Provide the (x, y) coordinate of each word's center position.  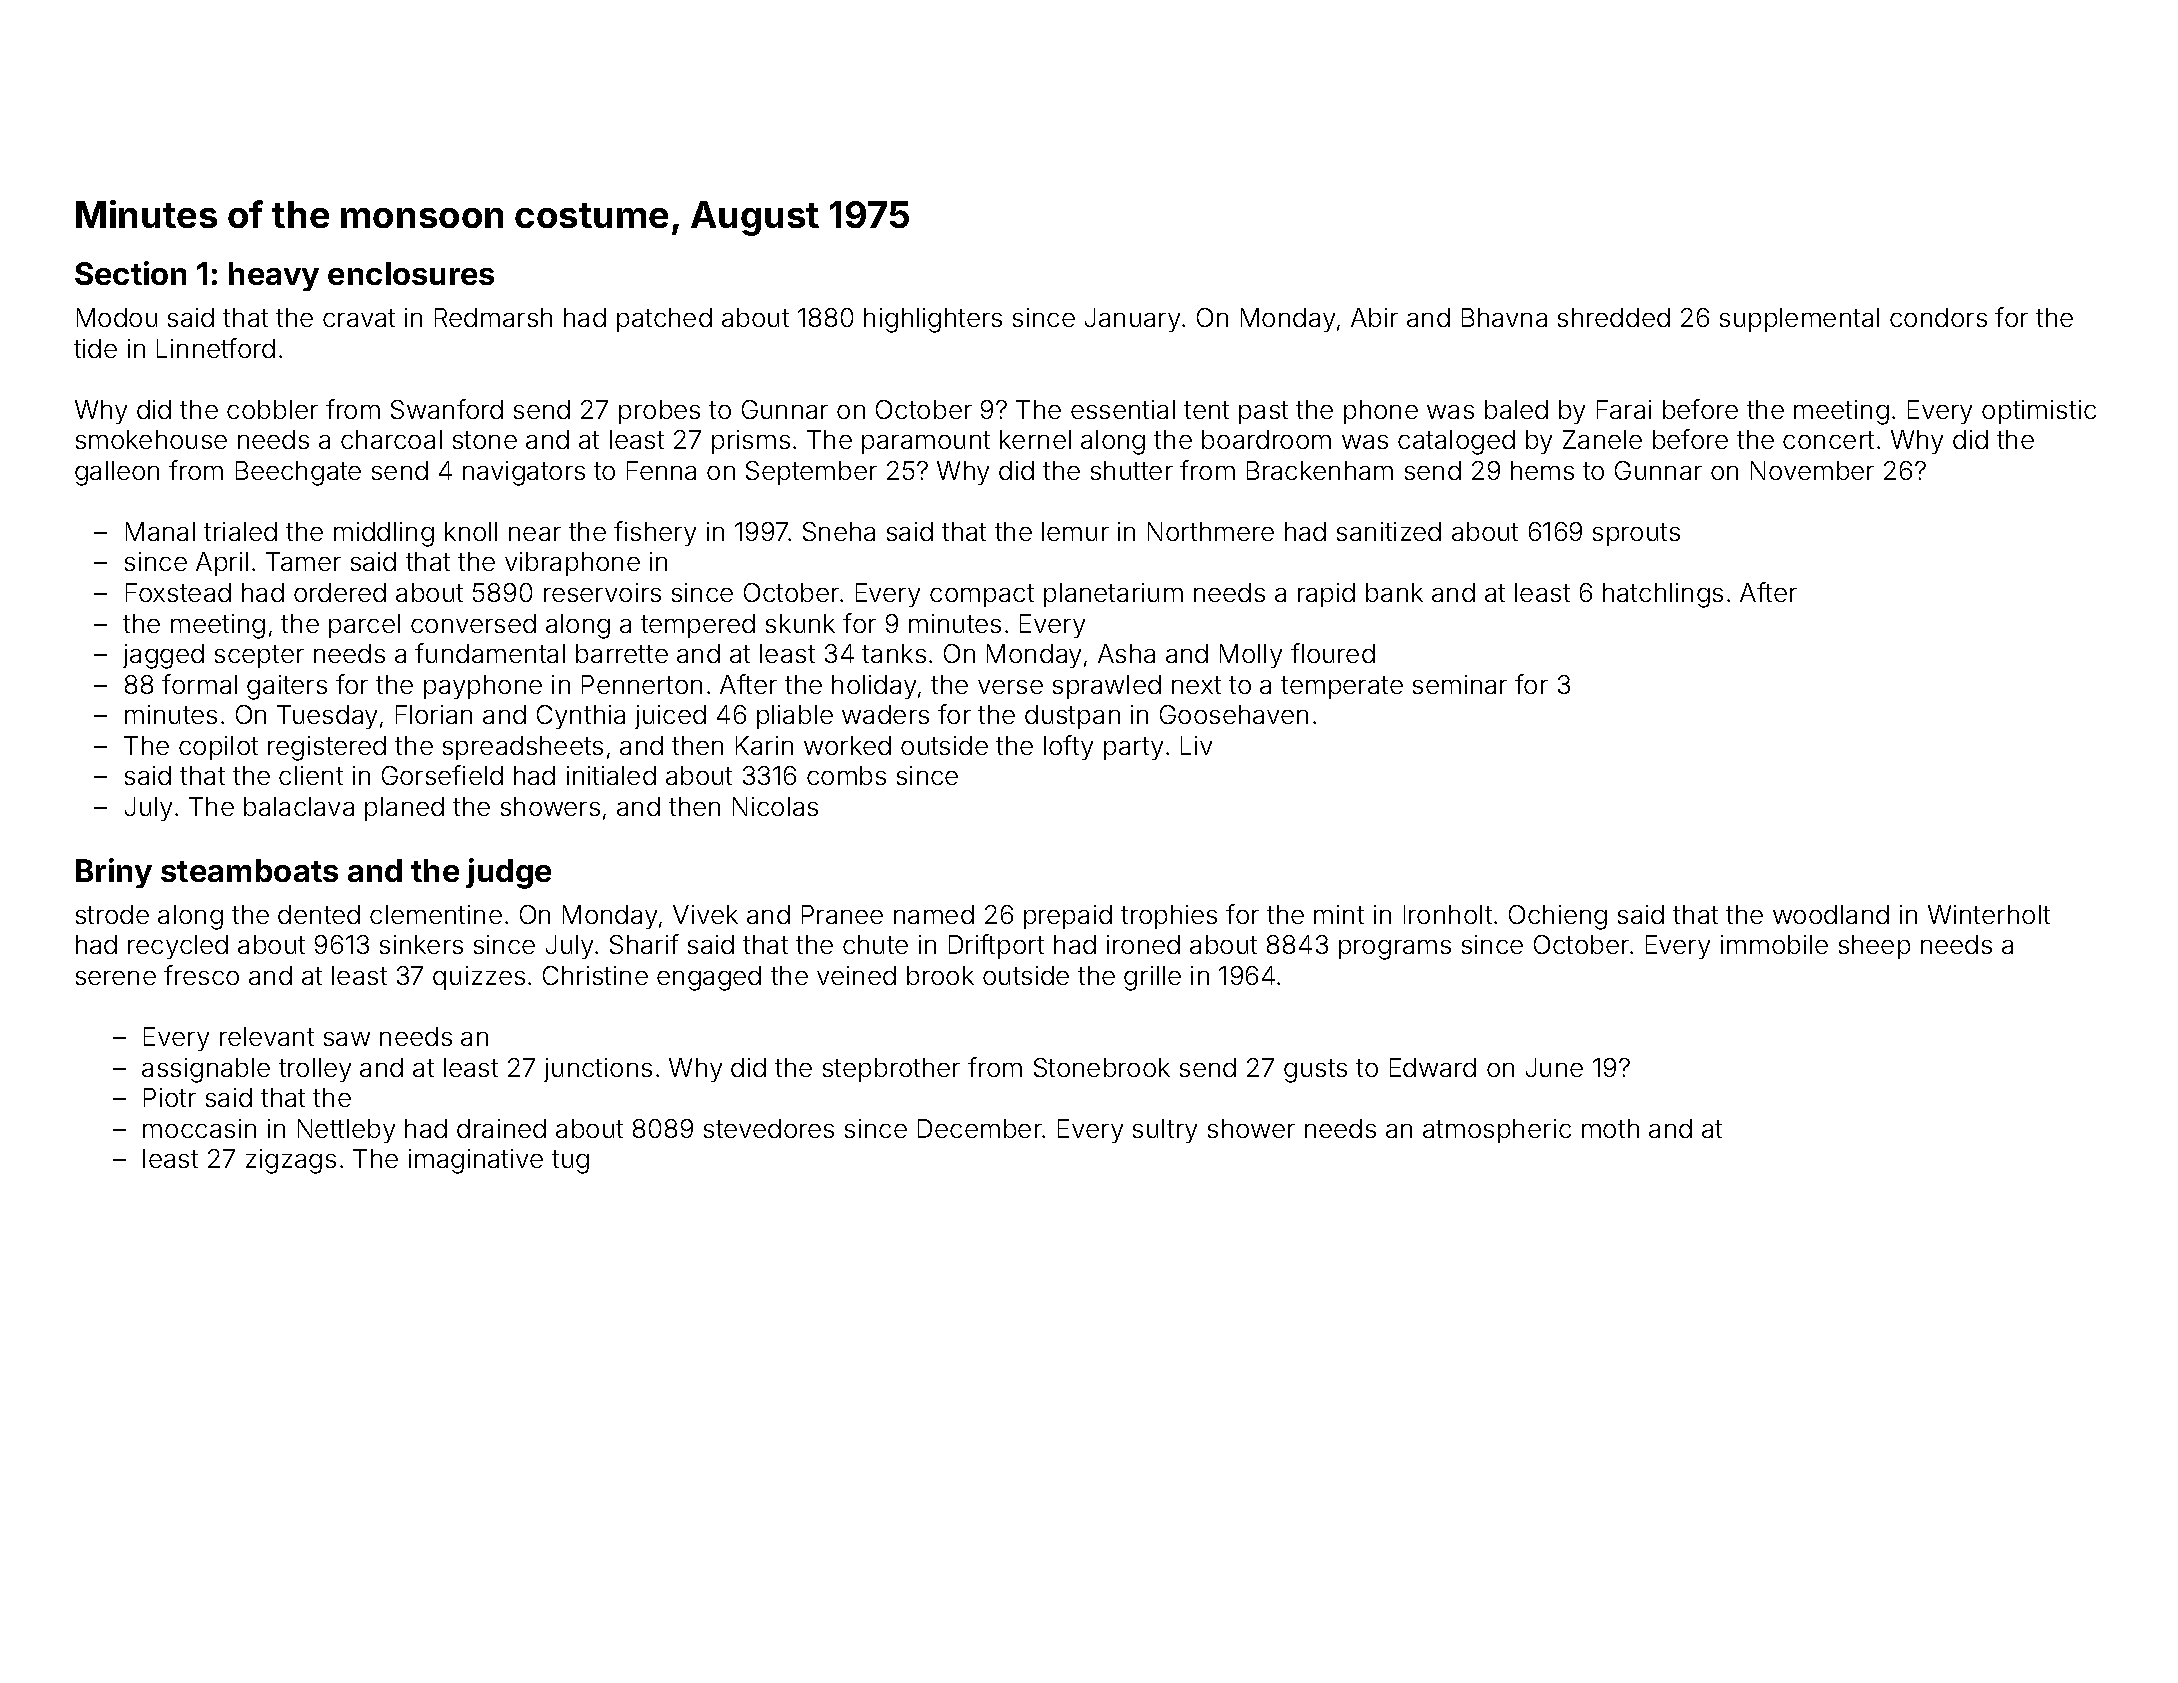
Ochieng (1558, 917)
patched (664, 320)
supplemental (1799, 320)
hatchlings (1663, 595)
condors (1938, 317)
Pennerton (642, 684)
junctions (598, 1070)
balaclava (299, 806)
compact (982, 595)
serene (116, 978)
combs (846, 775)
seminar (1460, 684)
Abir (1374, 317)
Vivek (705, 914)
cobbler (272, 409)
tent (1206, 410)
